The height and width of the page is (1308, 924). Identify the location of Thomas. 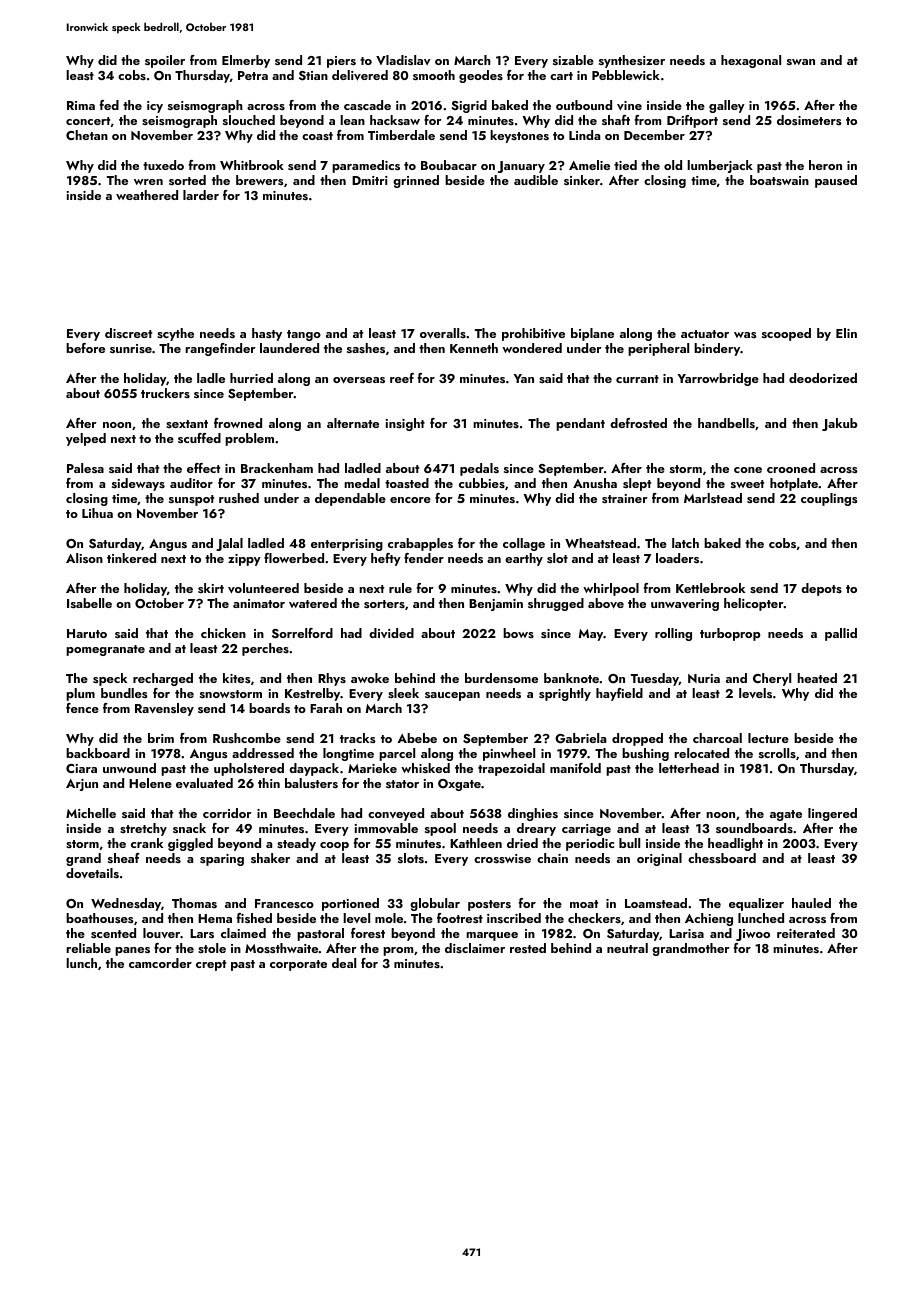
(194, 903).
